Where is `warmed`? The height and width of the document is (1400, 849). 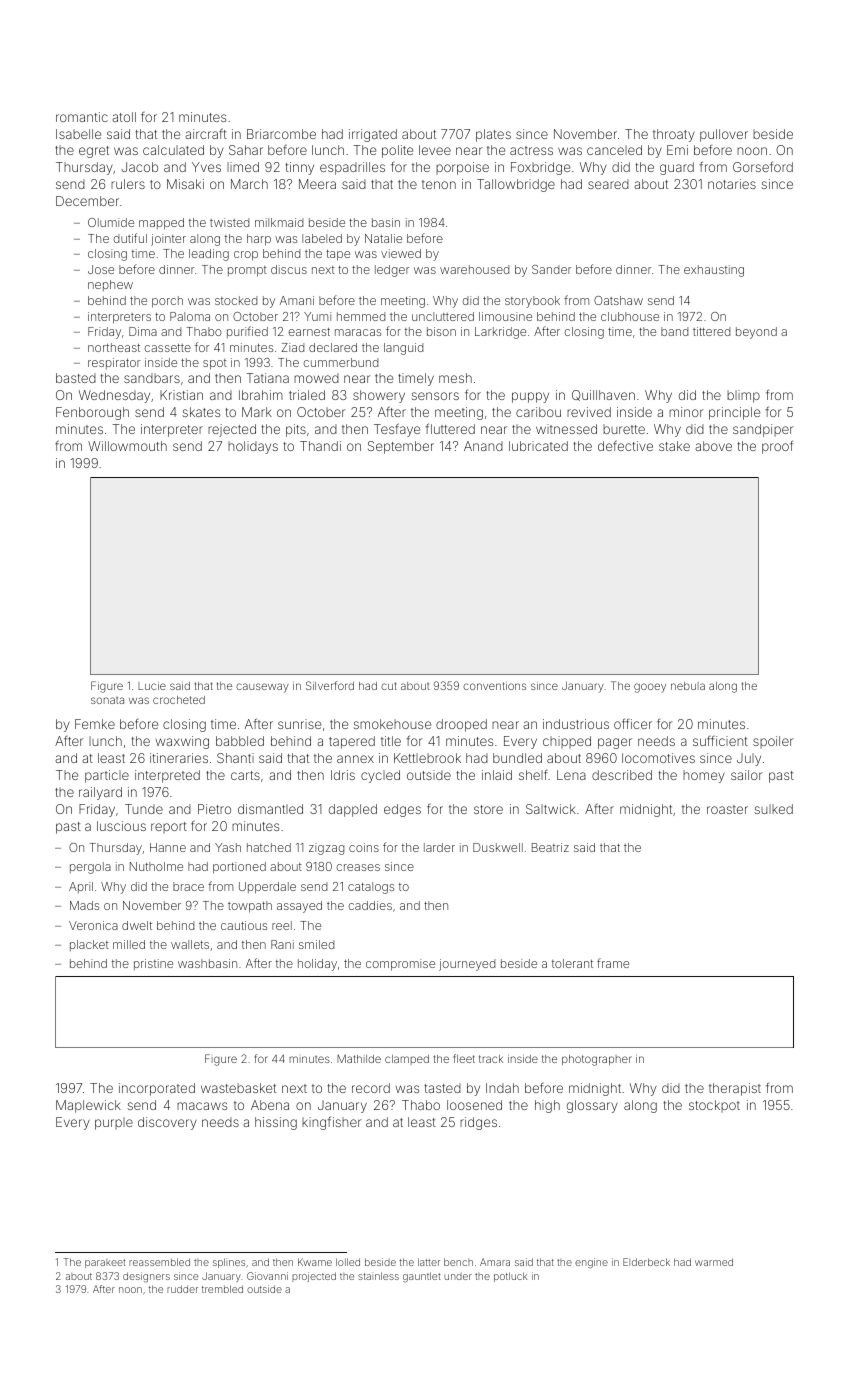 warmed is located at coordinates (714, 1262).
